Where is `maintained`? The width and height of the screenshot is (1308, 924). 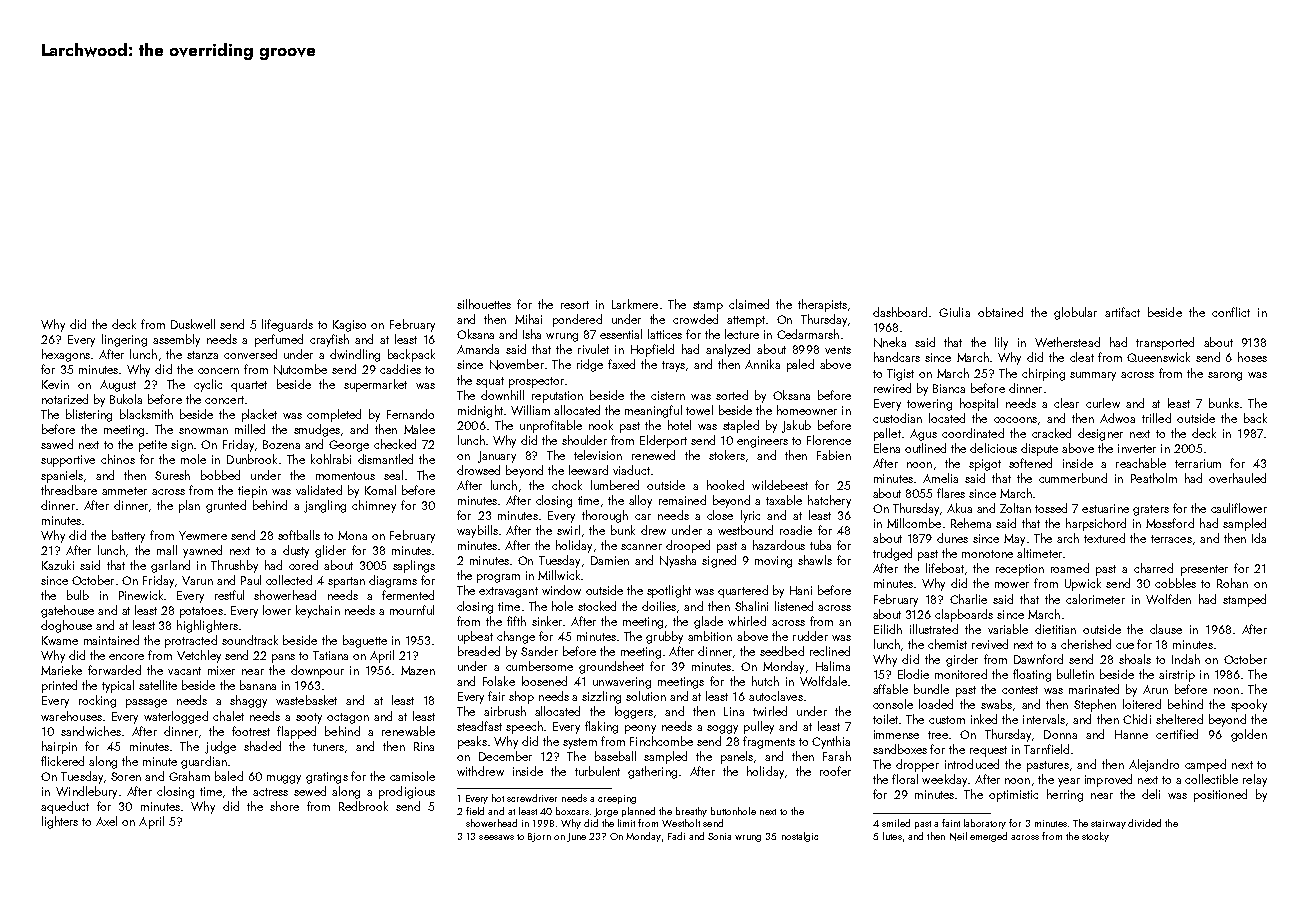 maintained is located at coordinates (111, 640).
